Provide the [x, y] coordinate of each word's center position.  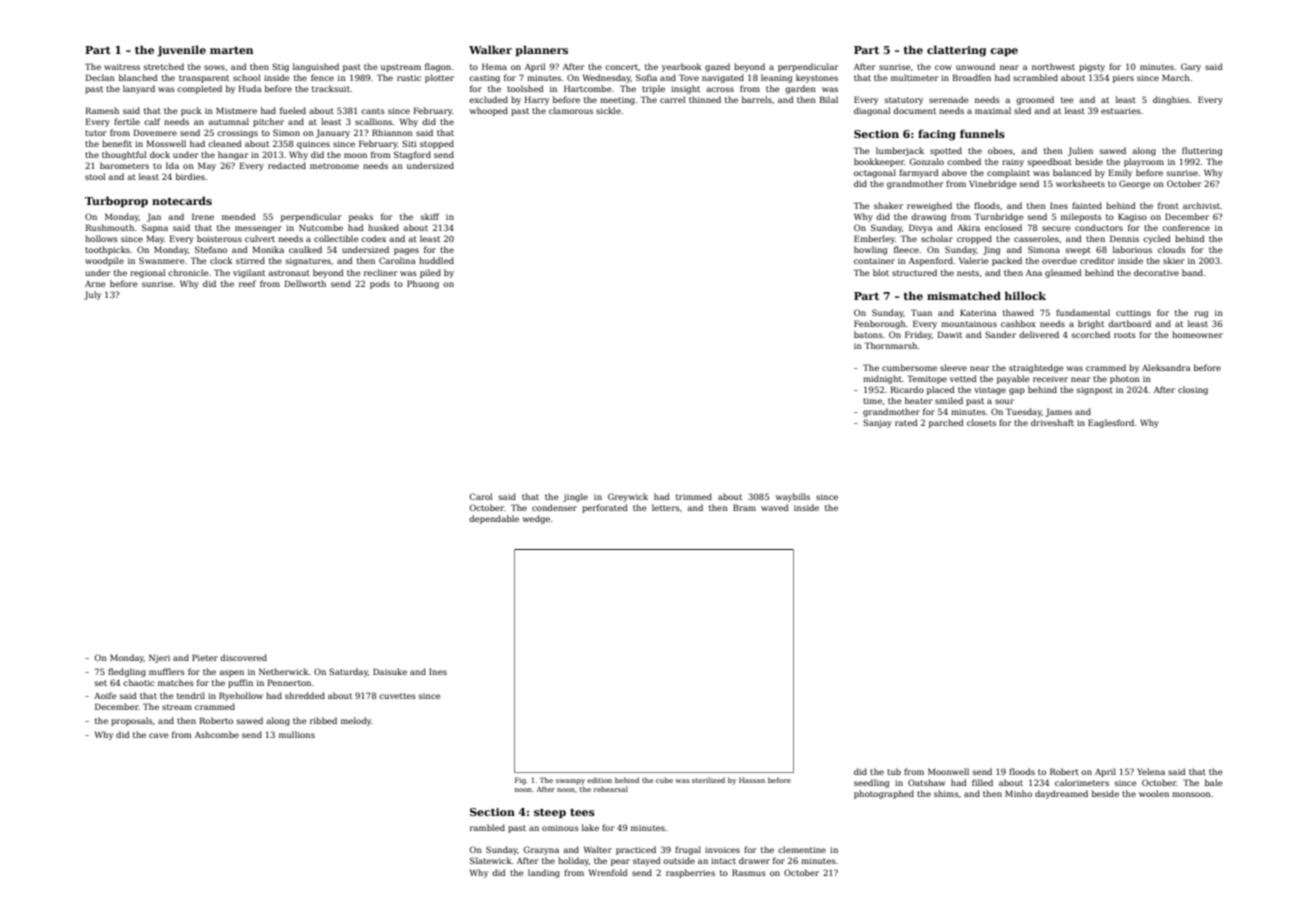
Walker [490, 49]
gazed [717, 67]
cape [1004, 52]
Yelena [1151, 771]
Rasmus [749, 872]
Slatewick [491, 860]
